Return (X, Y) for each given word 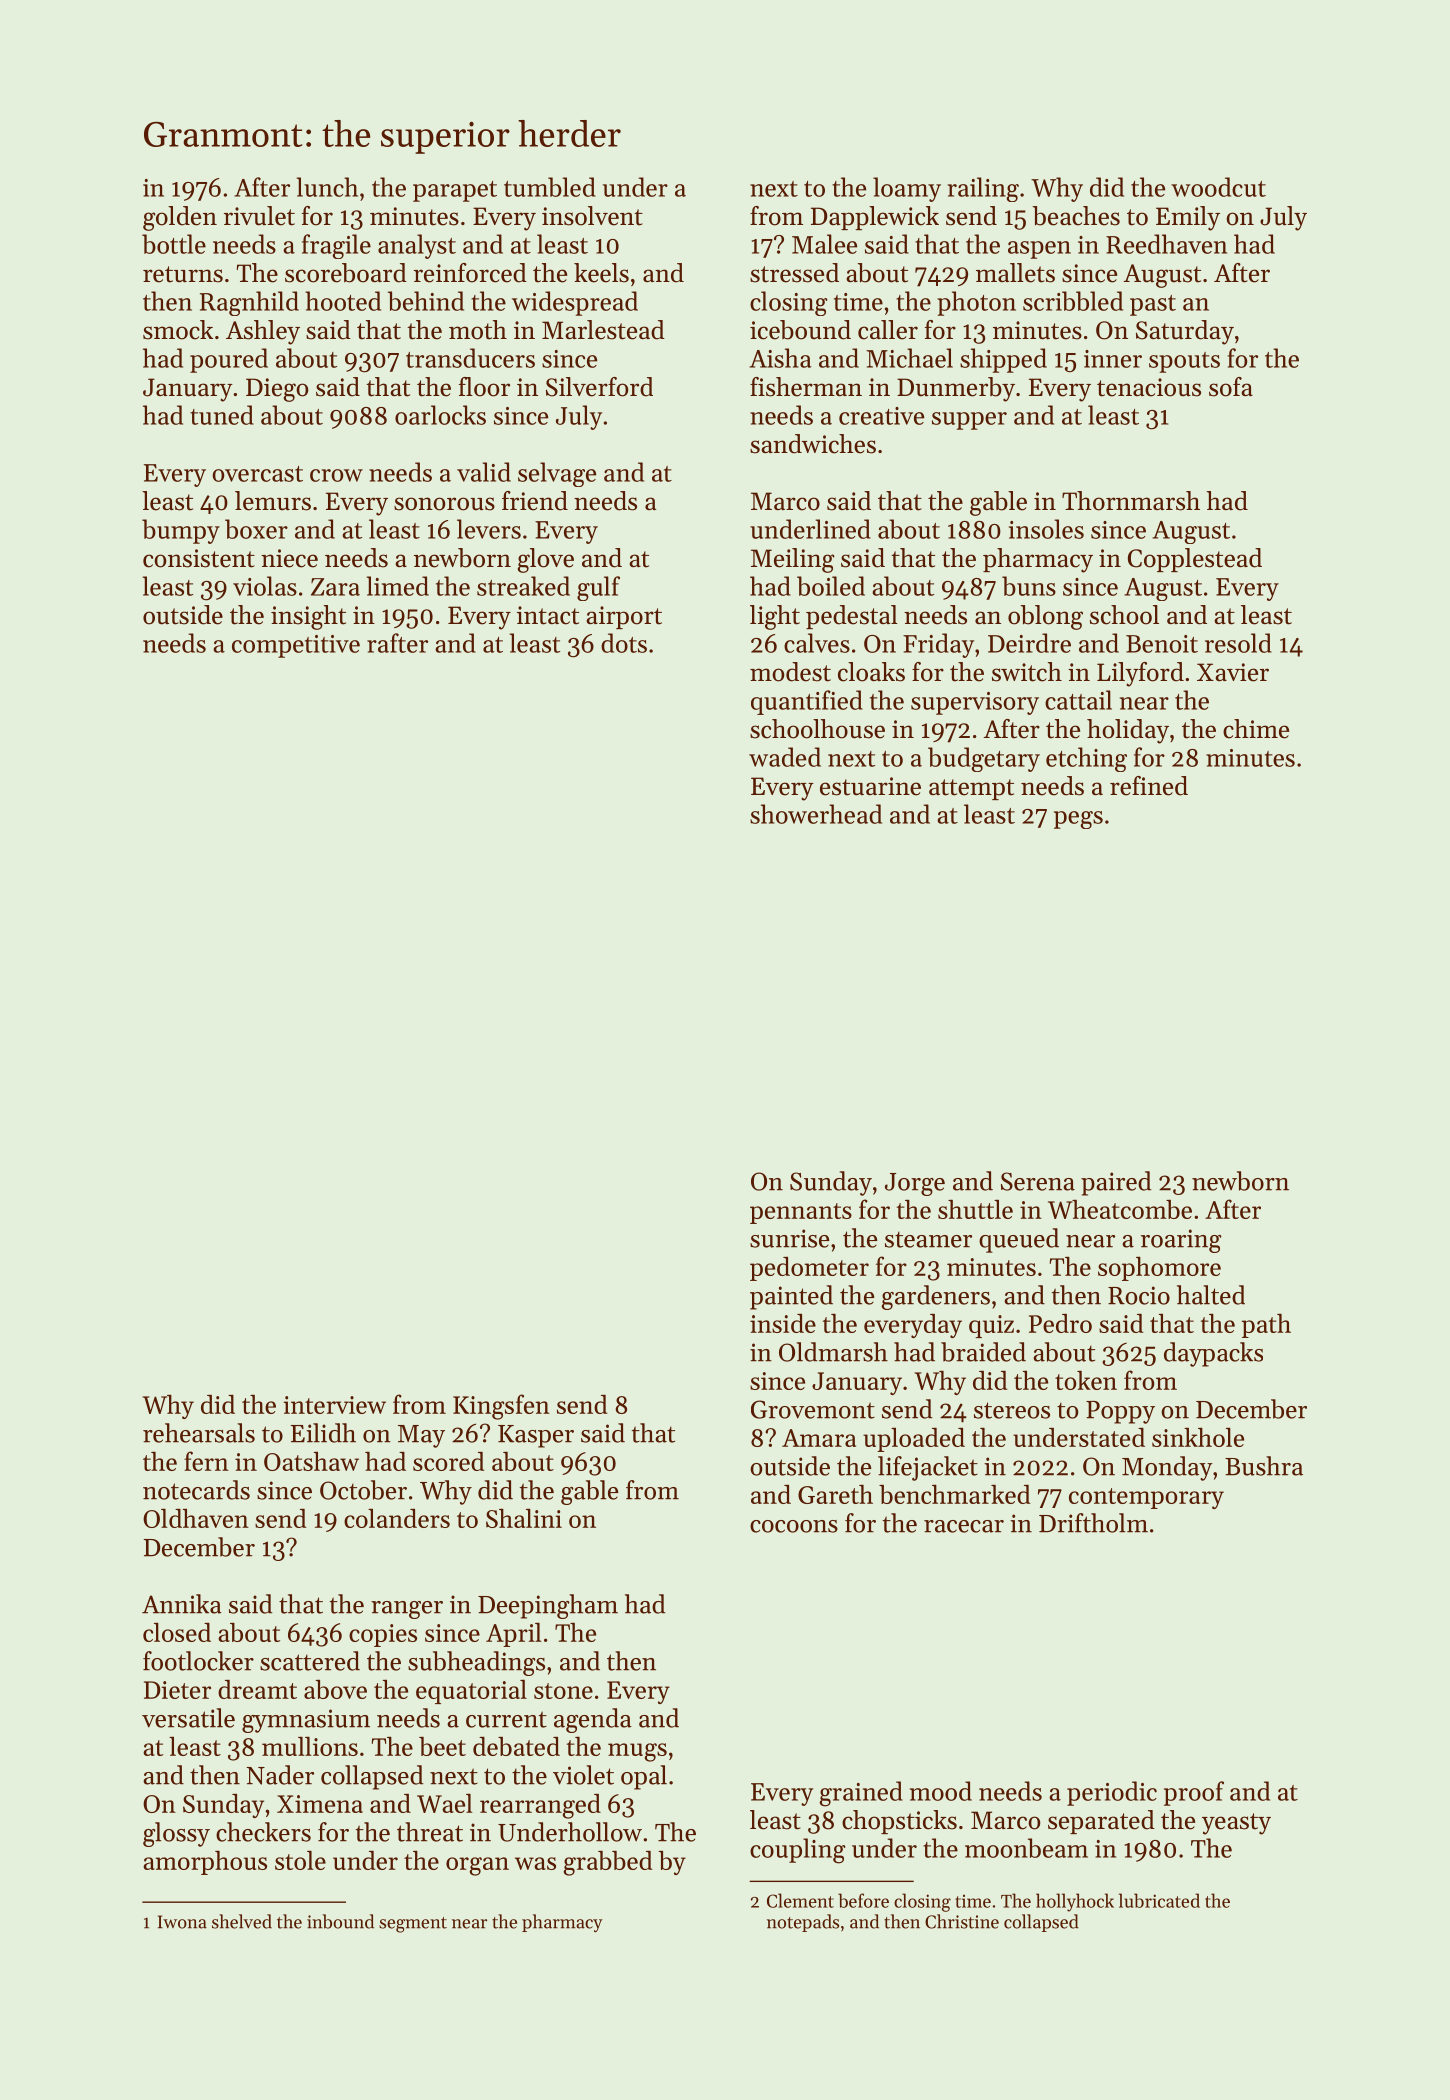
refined (1149, 786)
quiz (991, 1326)
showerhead (816, 814)
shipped (1003, 360)
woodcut (1218, 187)
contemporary (1146, 1498)
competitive (296, 646)
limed (397, 586)
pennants (801, 1213)
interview (334, 1405)
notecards (196, 1490)
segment (413, 1925)
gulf (598, 588)
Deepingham (548, 1606)
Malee (824, 244)
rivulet (259, 216)
